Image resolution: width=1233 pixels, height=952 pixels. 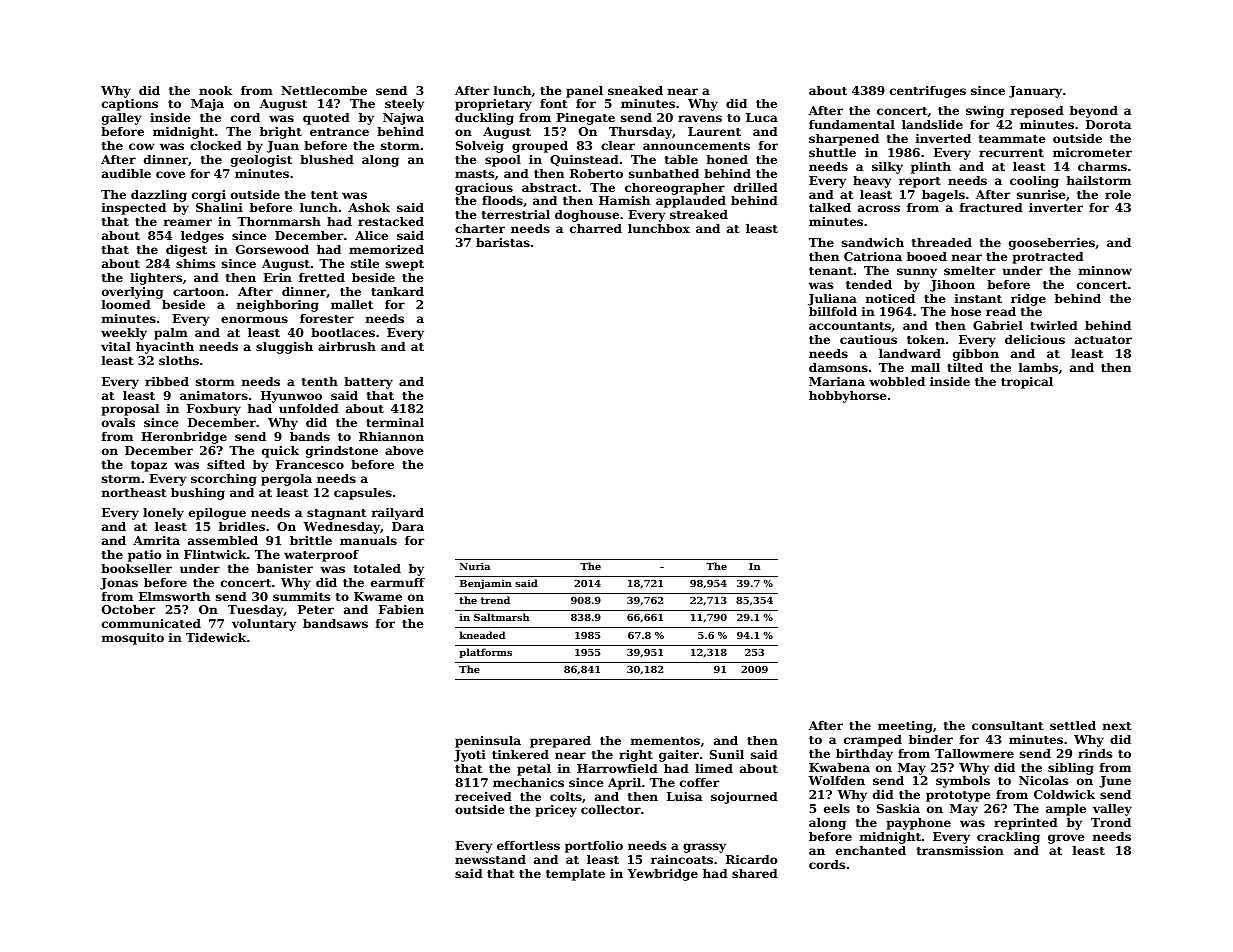 What do you see at coordinates (215, 90) in the screenshot?
I see `nook` at bounding box center [215, 90].
